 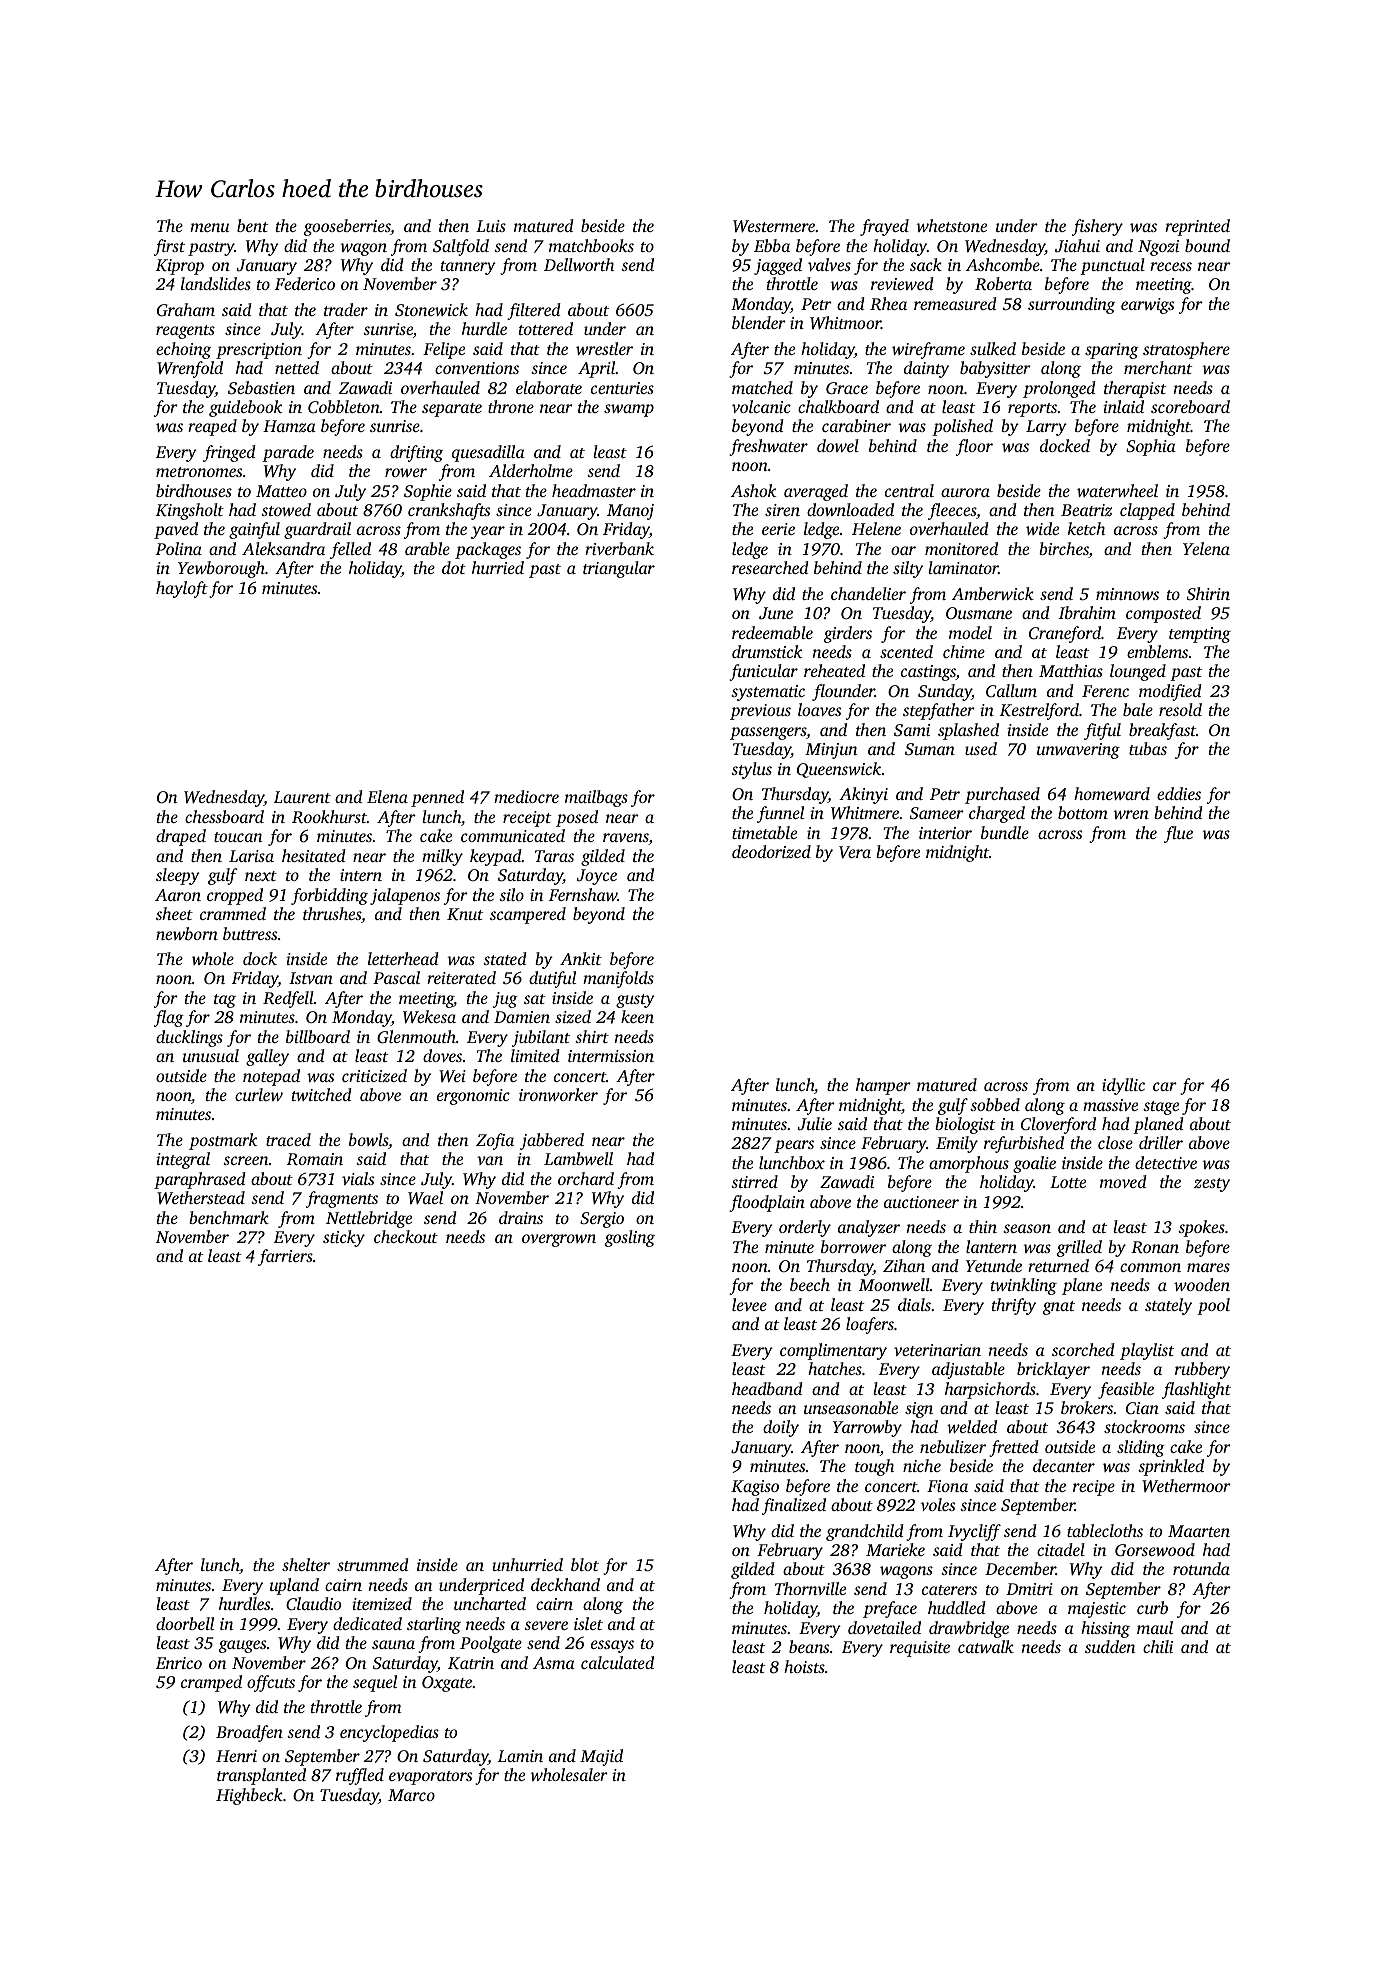 What do you see at coordinates (1155, 1627) in the screenshot?
I see `maul` at bounding box center [1155, 1627].
